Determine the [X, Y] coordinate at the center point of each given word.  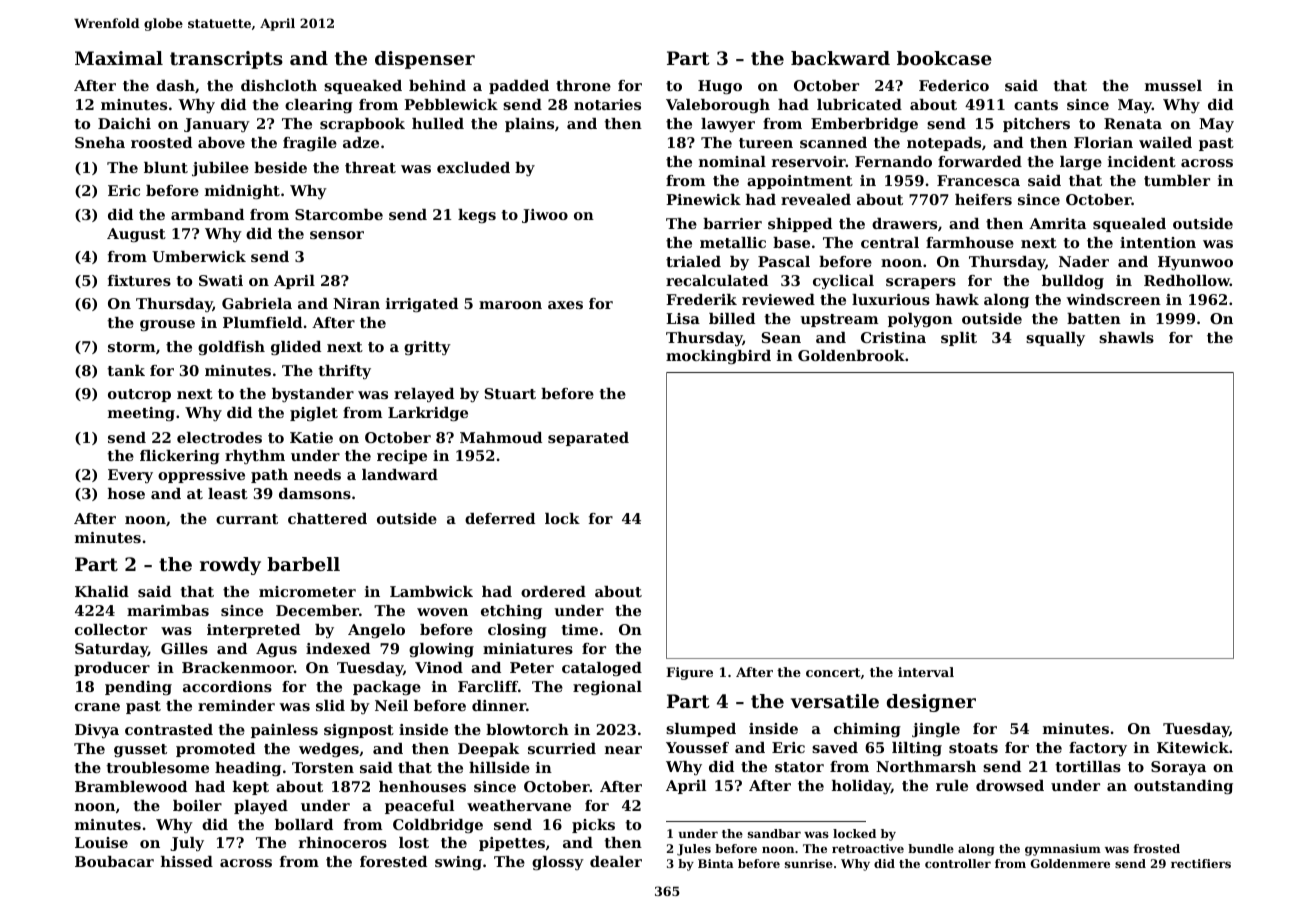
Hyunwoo [1195, 263]
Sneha [100, 142]
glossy [558, 863]
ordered [553, 591]
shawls [1126, 337]
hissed [187, 861]
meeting [141, 414]
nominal [732, 161]
